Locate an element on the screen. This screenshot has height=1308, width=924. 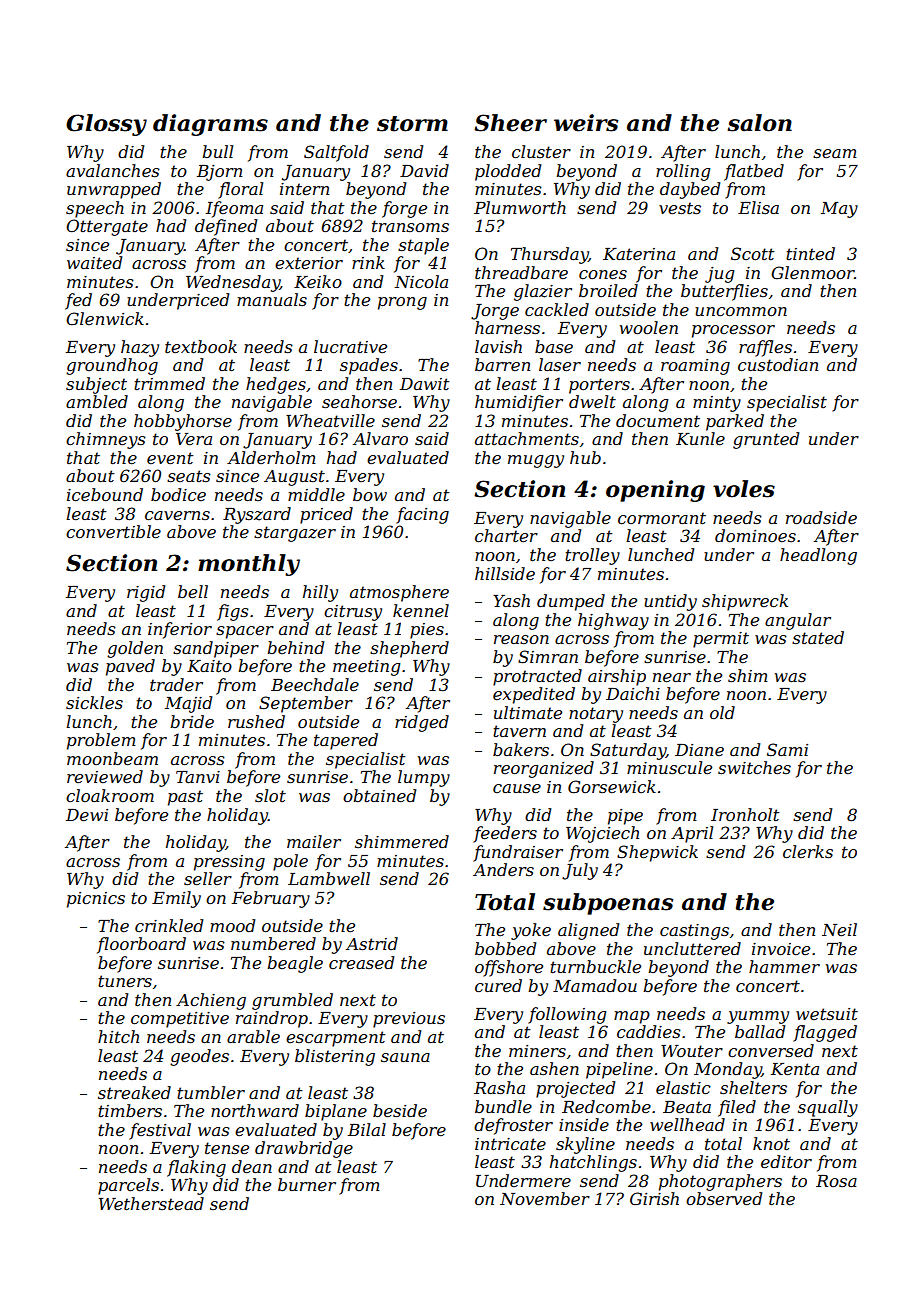
parcels is located at coordinates (128, 1186).
